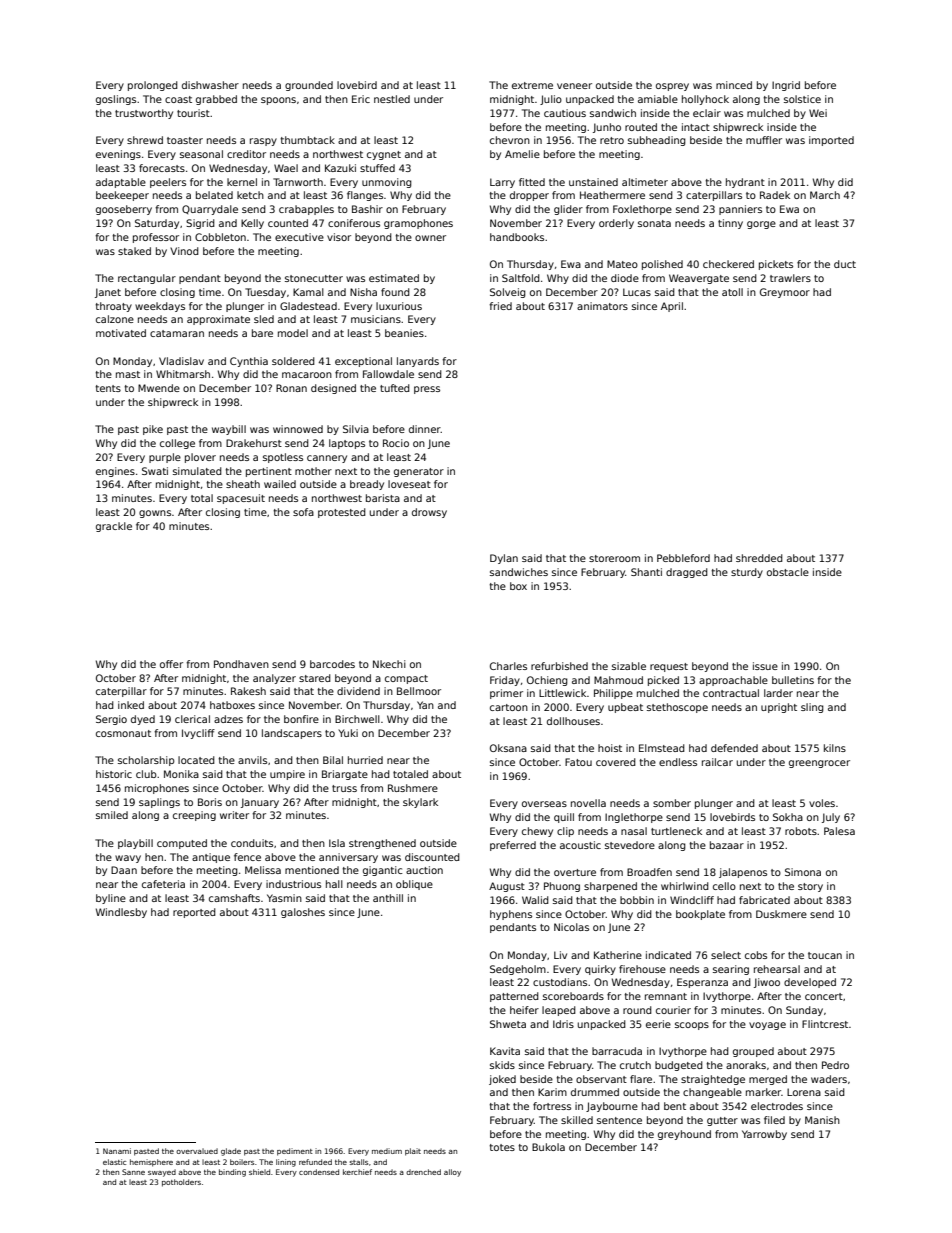 The image size is (952, 1233). Describe the element at coordinates (517, 237) in the screenshot. I see `handbooks` at that location.
